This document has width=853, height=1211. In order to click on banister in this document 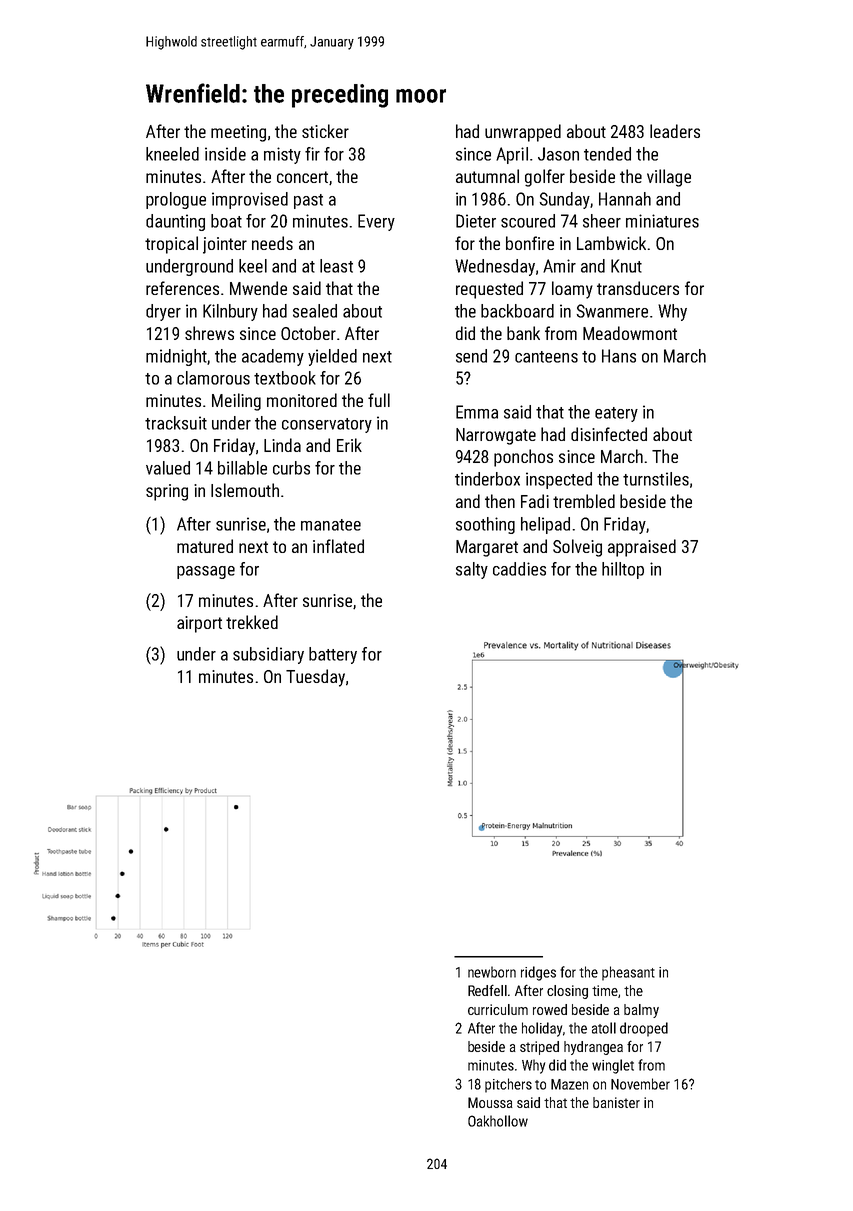, I will do `click(616, 1102)`.
